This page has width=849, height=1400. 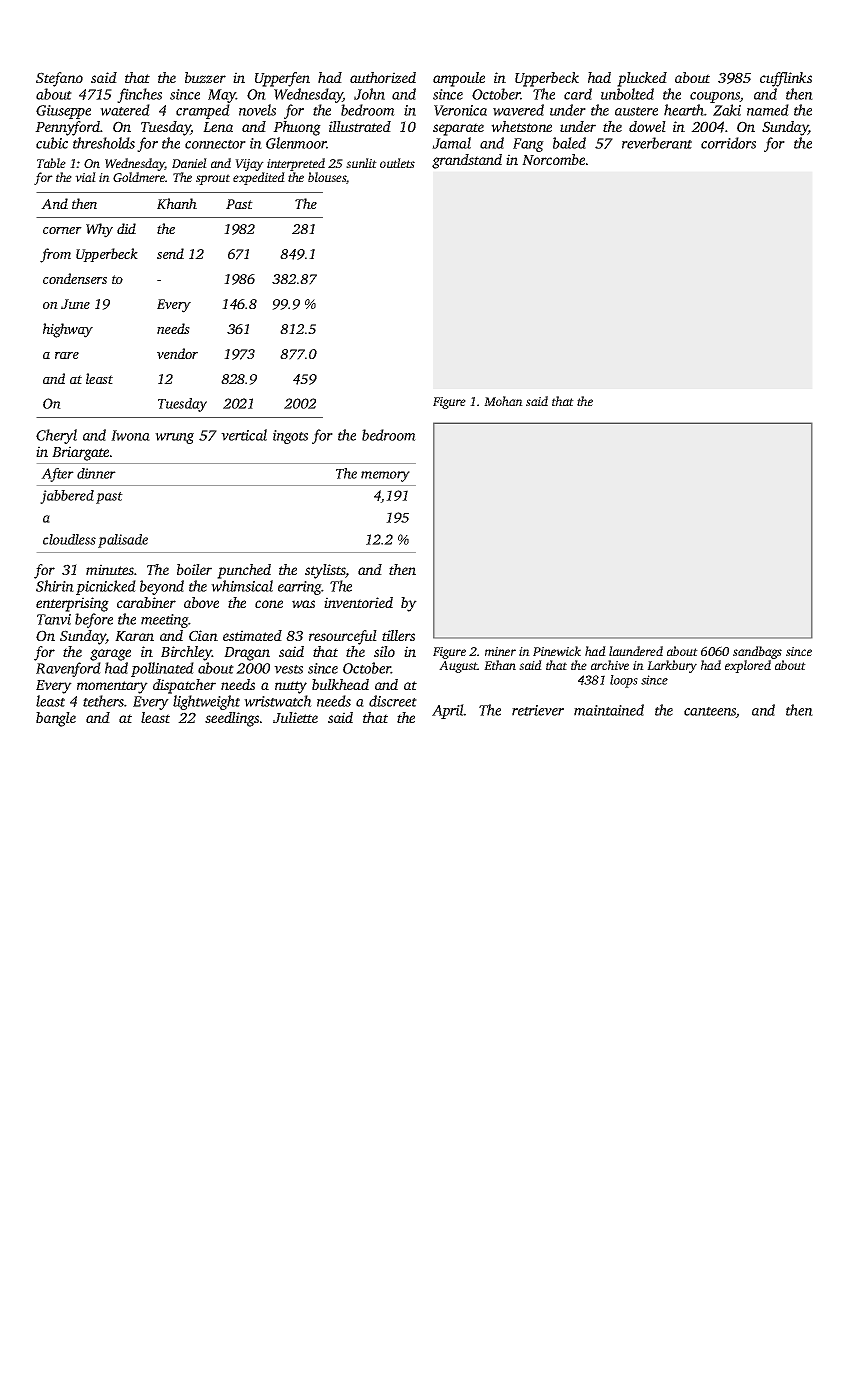 What do you see at coordinates (448, 711) in the page?
I see `April` at bounding box center [448, 711].
